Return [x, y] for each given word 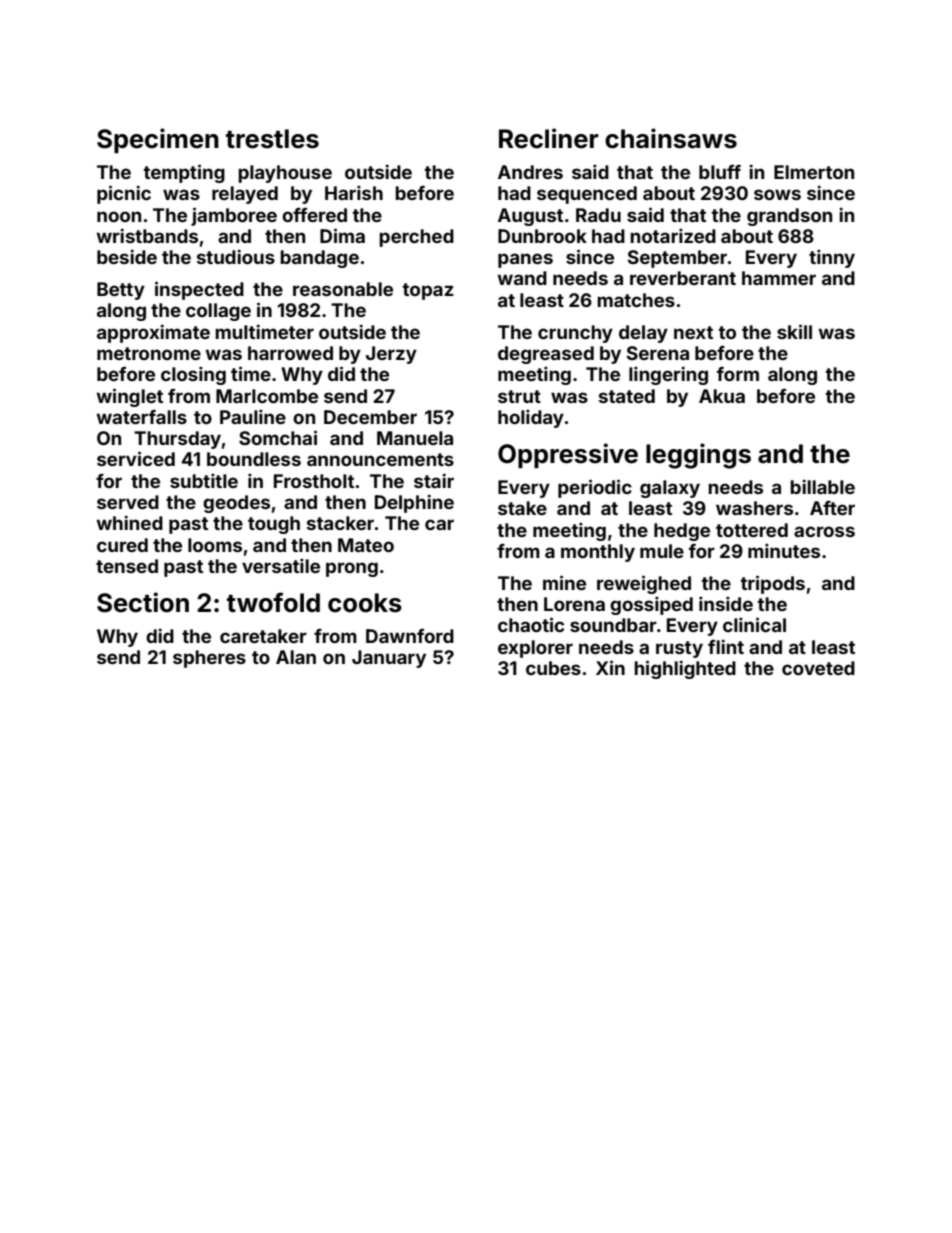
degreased [546, 355]
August [530, 217]
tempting [184, 173]
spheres [209, 659]
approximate [153, 333]
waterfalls [141, 417]
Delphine [414, 503]
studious [236, 256]
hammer [779, 278]
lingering [668, 375]
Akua [722, 396]
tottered [752, 530]
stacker [340, 523]
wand [522, 278]
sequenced [587, 195]
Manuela [415, 438]
